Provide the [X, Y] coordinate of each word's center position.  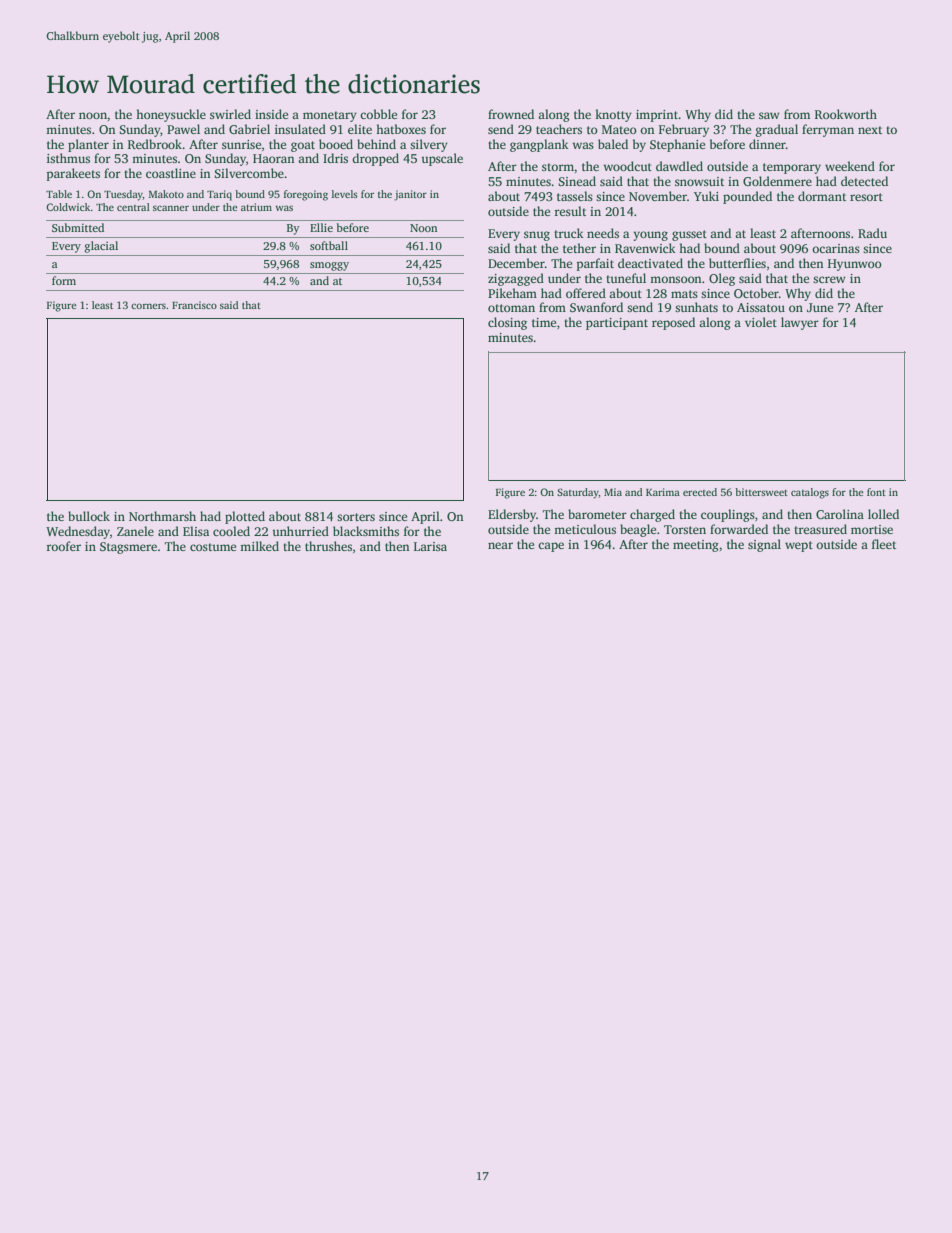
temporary [792, 168]
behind [376, 144]
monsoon [676, 279]
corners [148, 306]
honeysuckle [171, 115]
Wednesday [78, 532]
